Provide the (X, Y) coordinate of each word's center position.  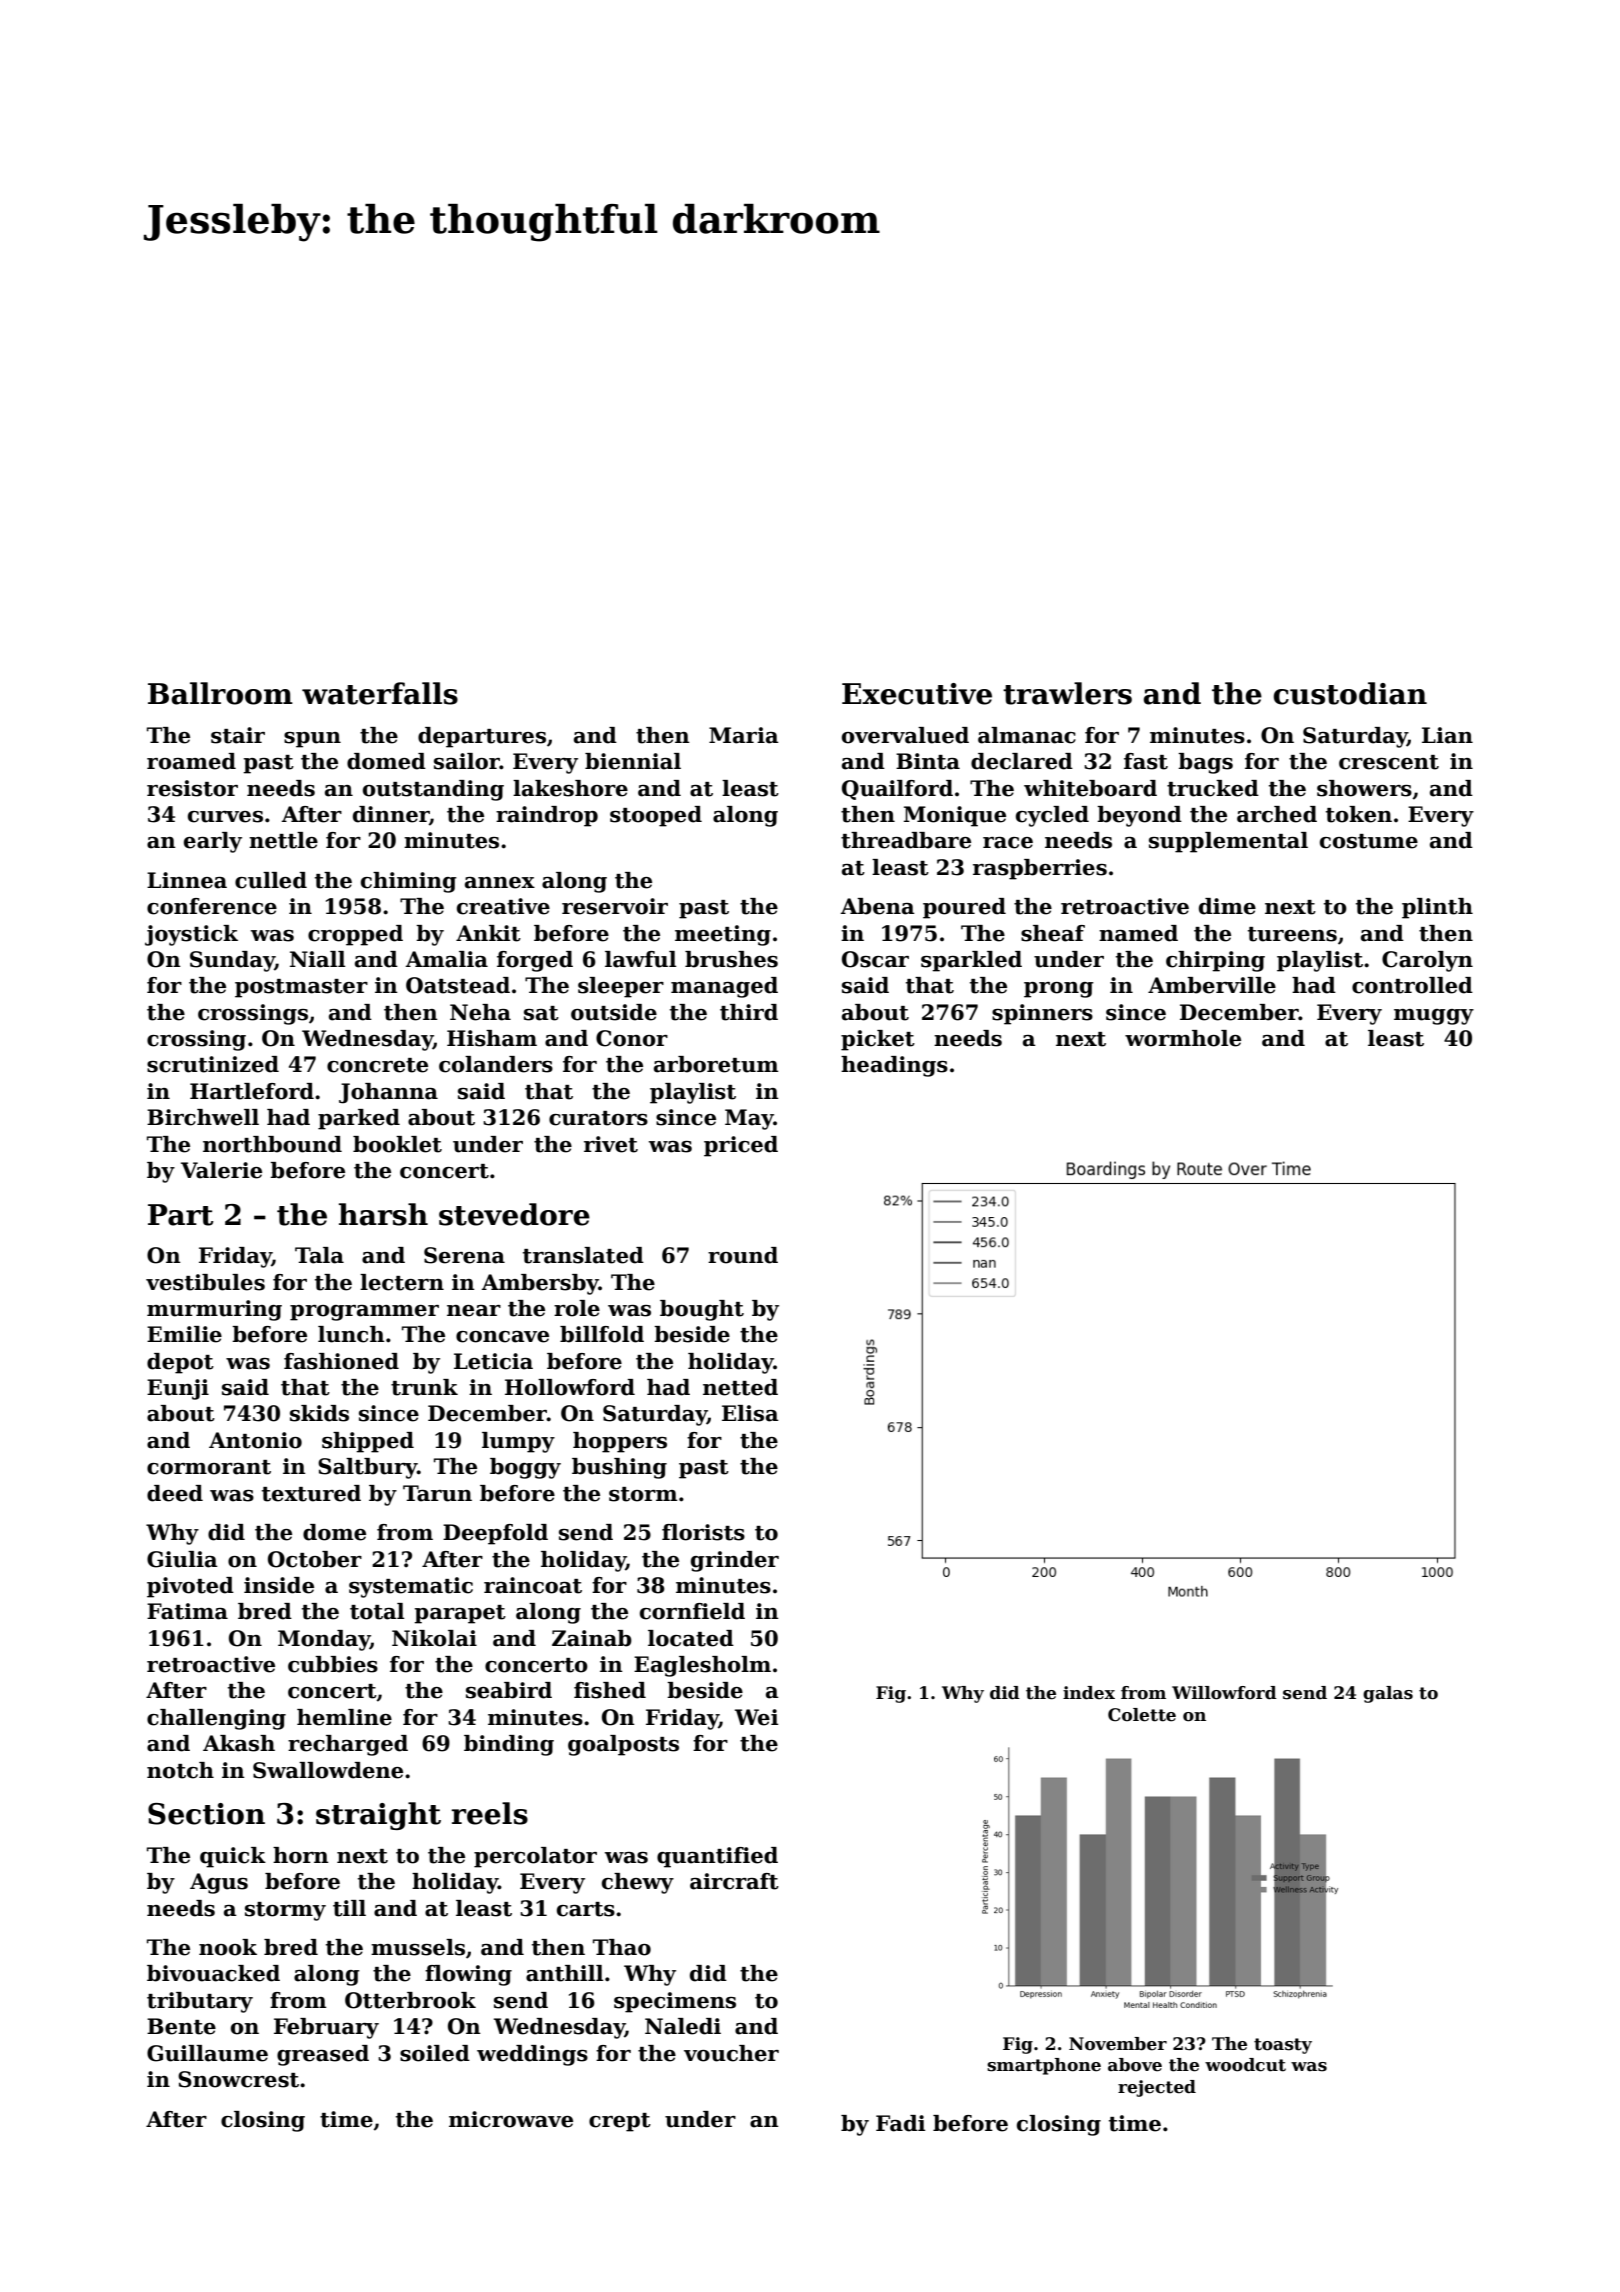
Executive (917, 694)
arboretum (716, 1064)
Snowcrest (238, 2079)
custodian (1350, 693)
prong (1059, 990)
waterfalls (380, 693)
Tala (319, 1255)
